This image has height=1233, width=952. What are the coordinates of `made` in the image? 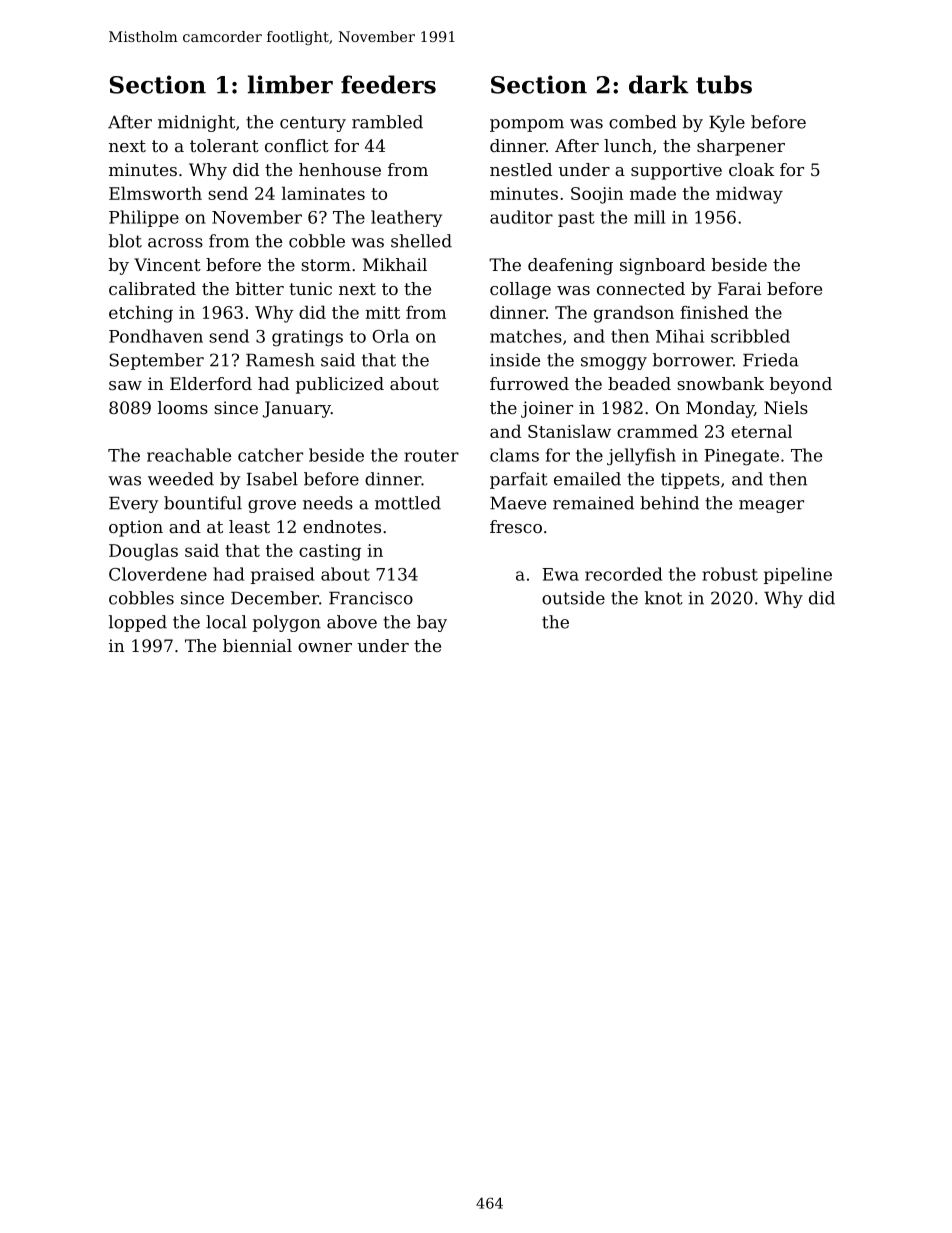 It's located at (653, 193).
